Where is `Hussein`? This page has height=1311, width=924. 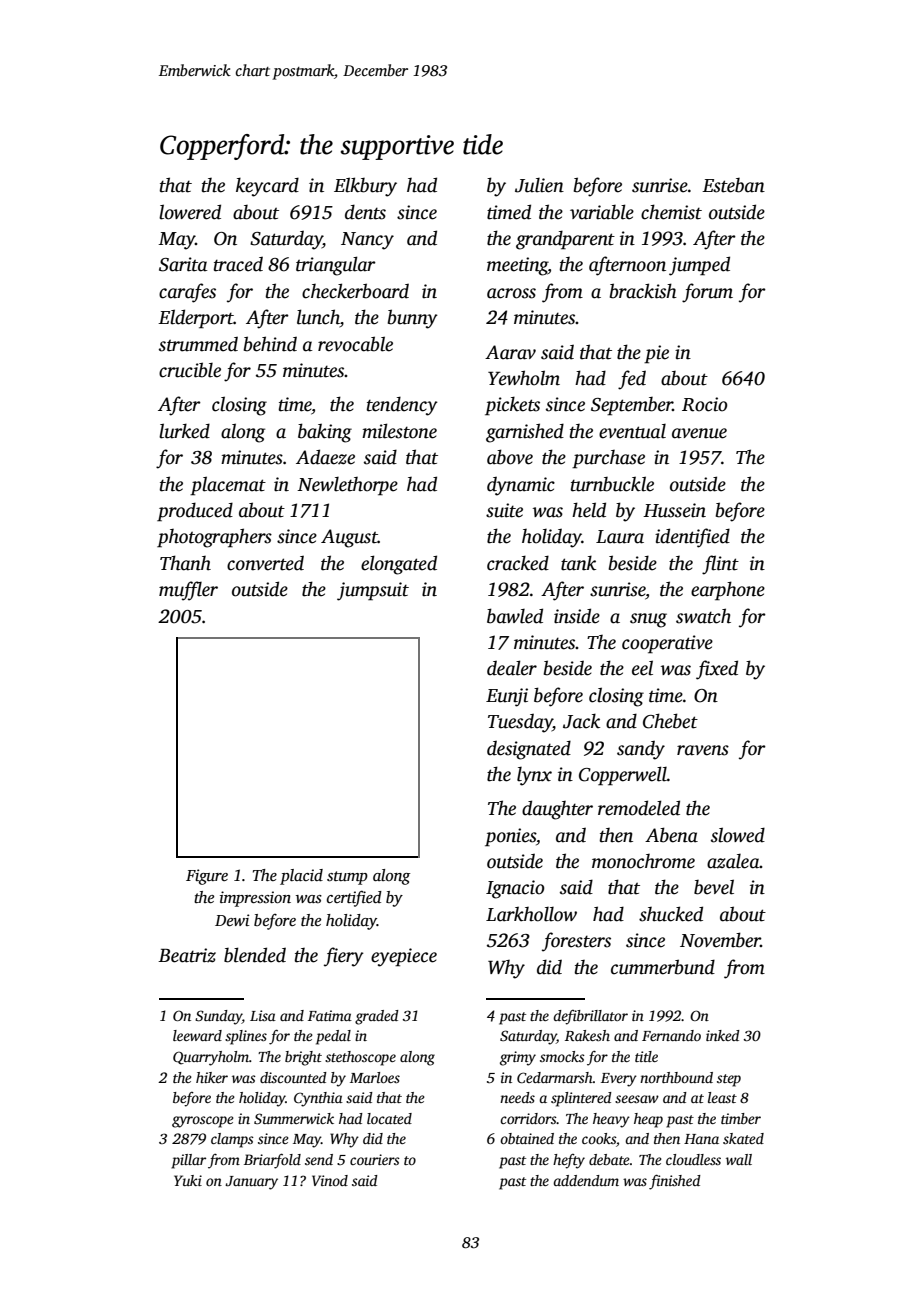 Hussein is located at coordinates (674, 510).
